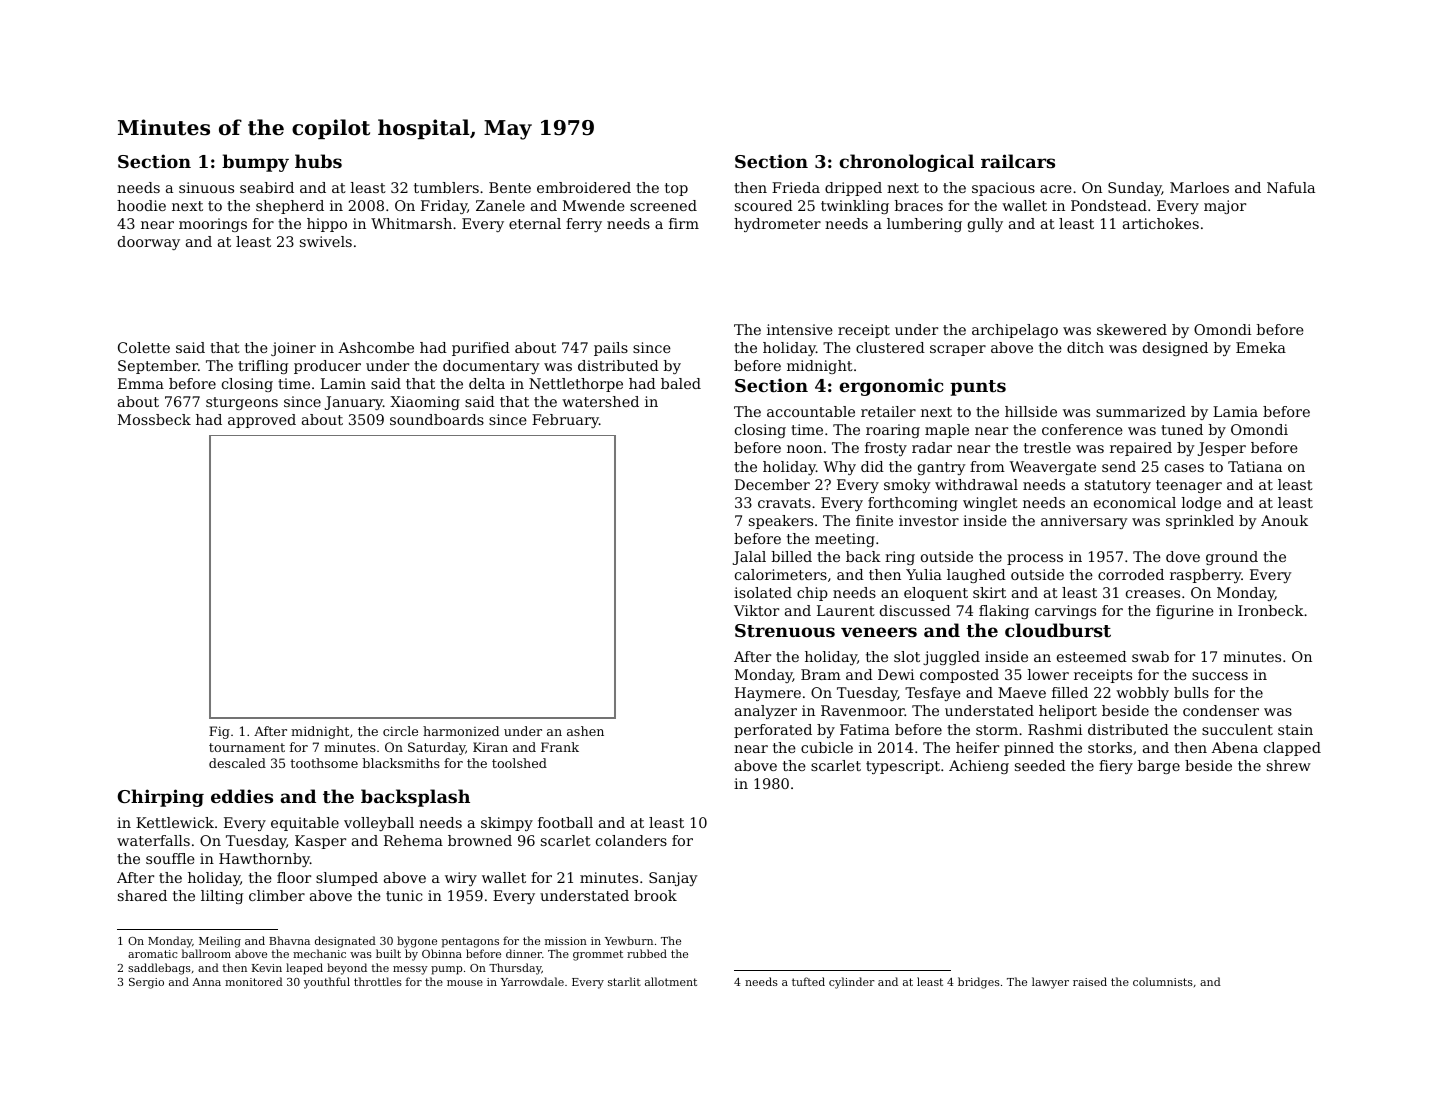  What do you see at coordinates (1150, 656) in the screenshot?
I see `swab` at bounding box center [1150, 656].
